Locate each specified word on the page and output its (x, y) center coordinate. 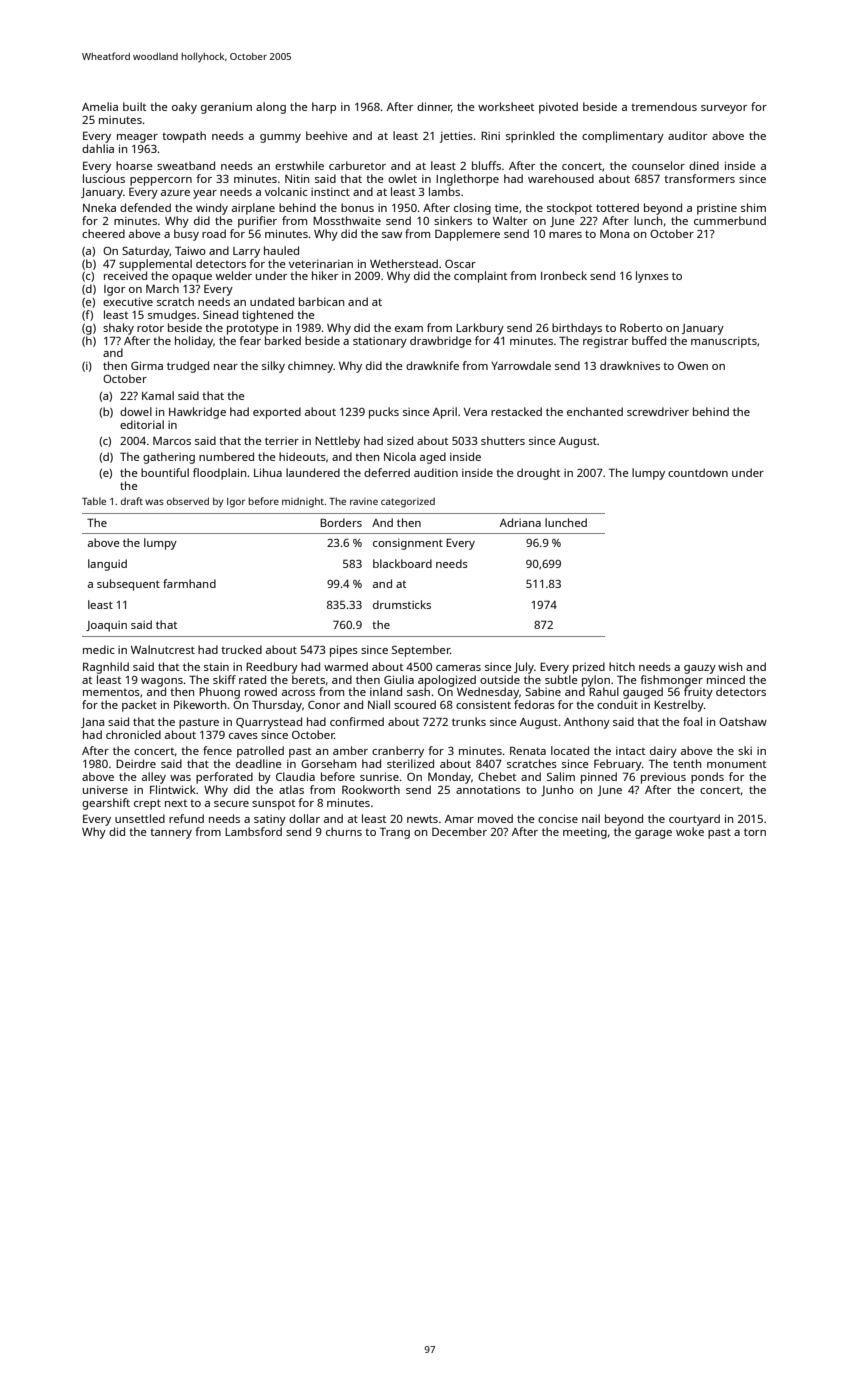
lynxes (652, 277)
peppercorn (161, 181)
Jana (93, 723)
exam (409, 329)
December (459, 831)
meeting (585, 833)
